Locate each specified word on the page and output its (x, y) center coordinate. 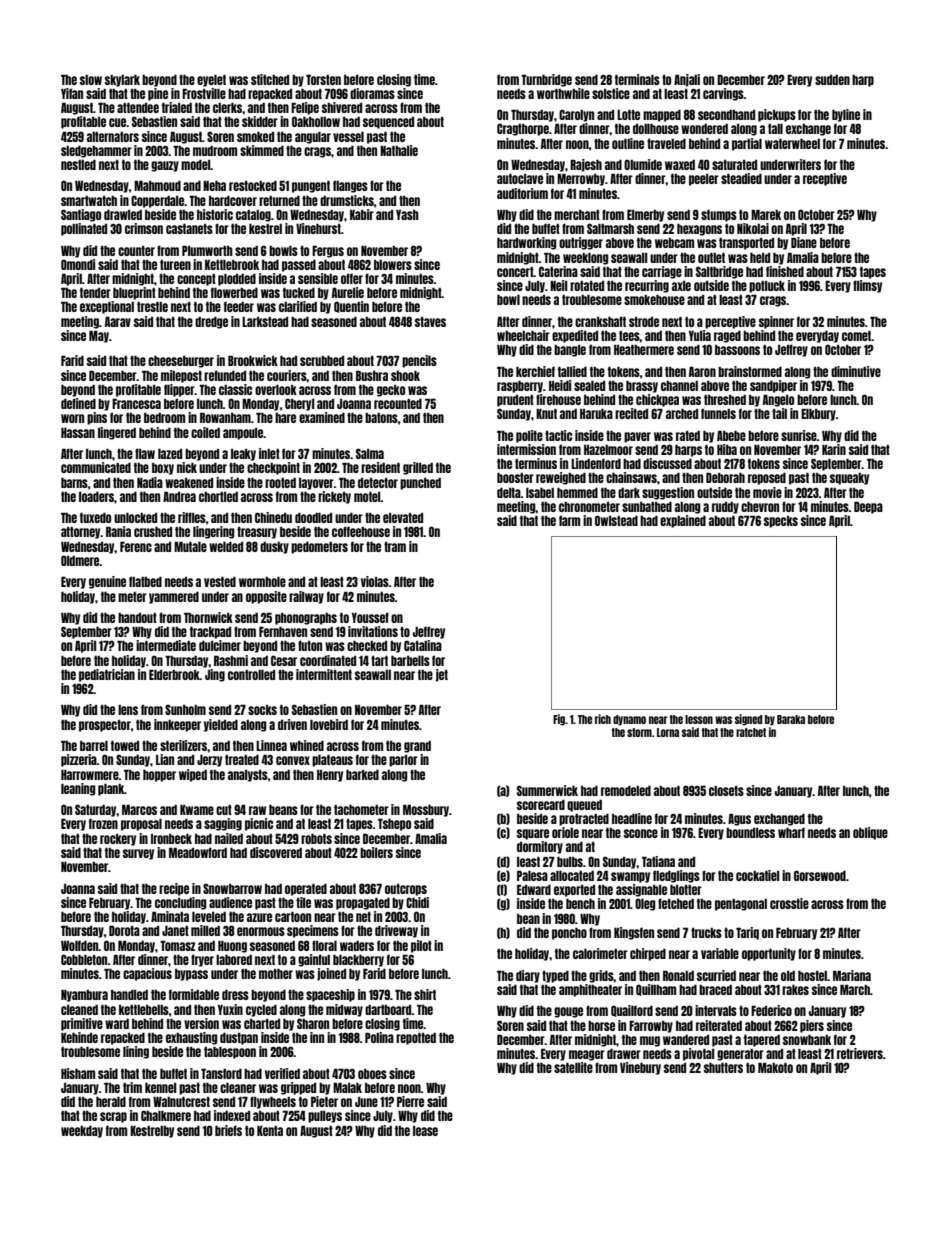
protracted (584, 820)
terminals (637, 79)
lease (425, 1131)
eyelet (211, 81)
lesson (699, 719)
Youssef (370, 617)
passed (299, 266)
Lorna (668, 732)
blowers (393, 265)
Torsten (323, 79)
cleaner (238, 1088)
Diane (804, 242)
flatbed (145, 581)
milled (205, 930)
